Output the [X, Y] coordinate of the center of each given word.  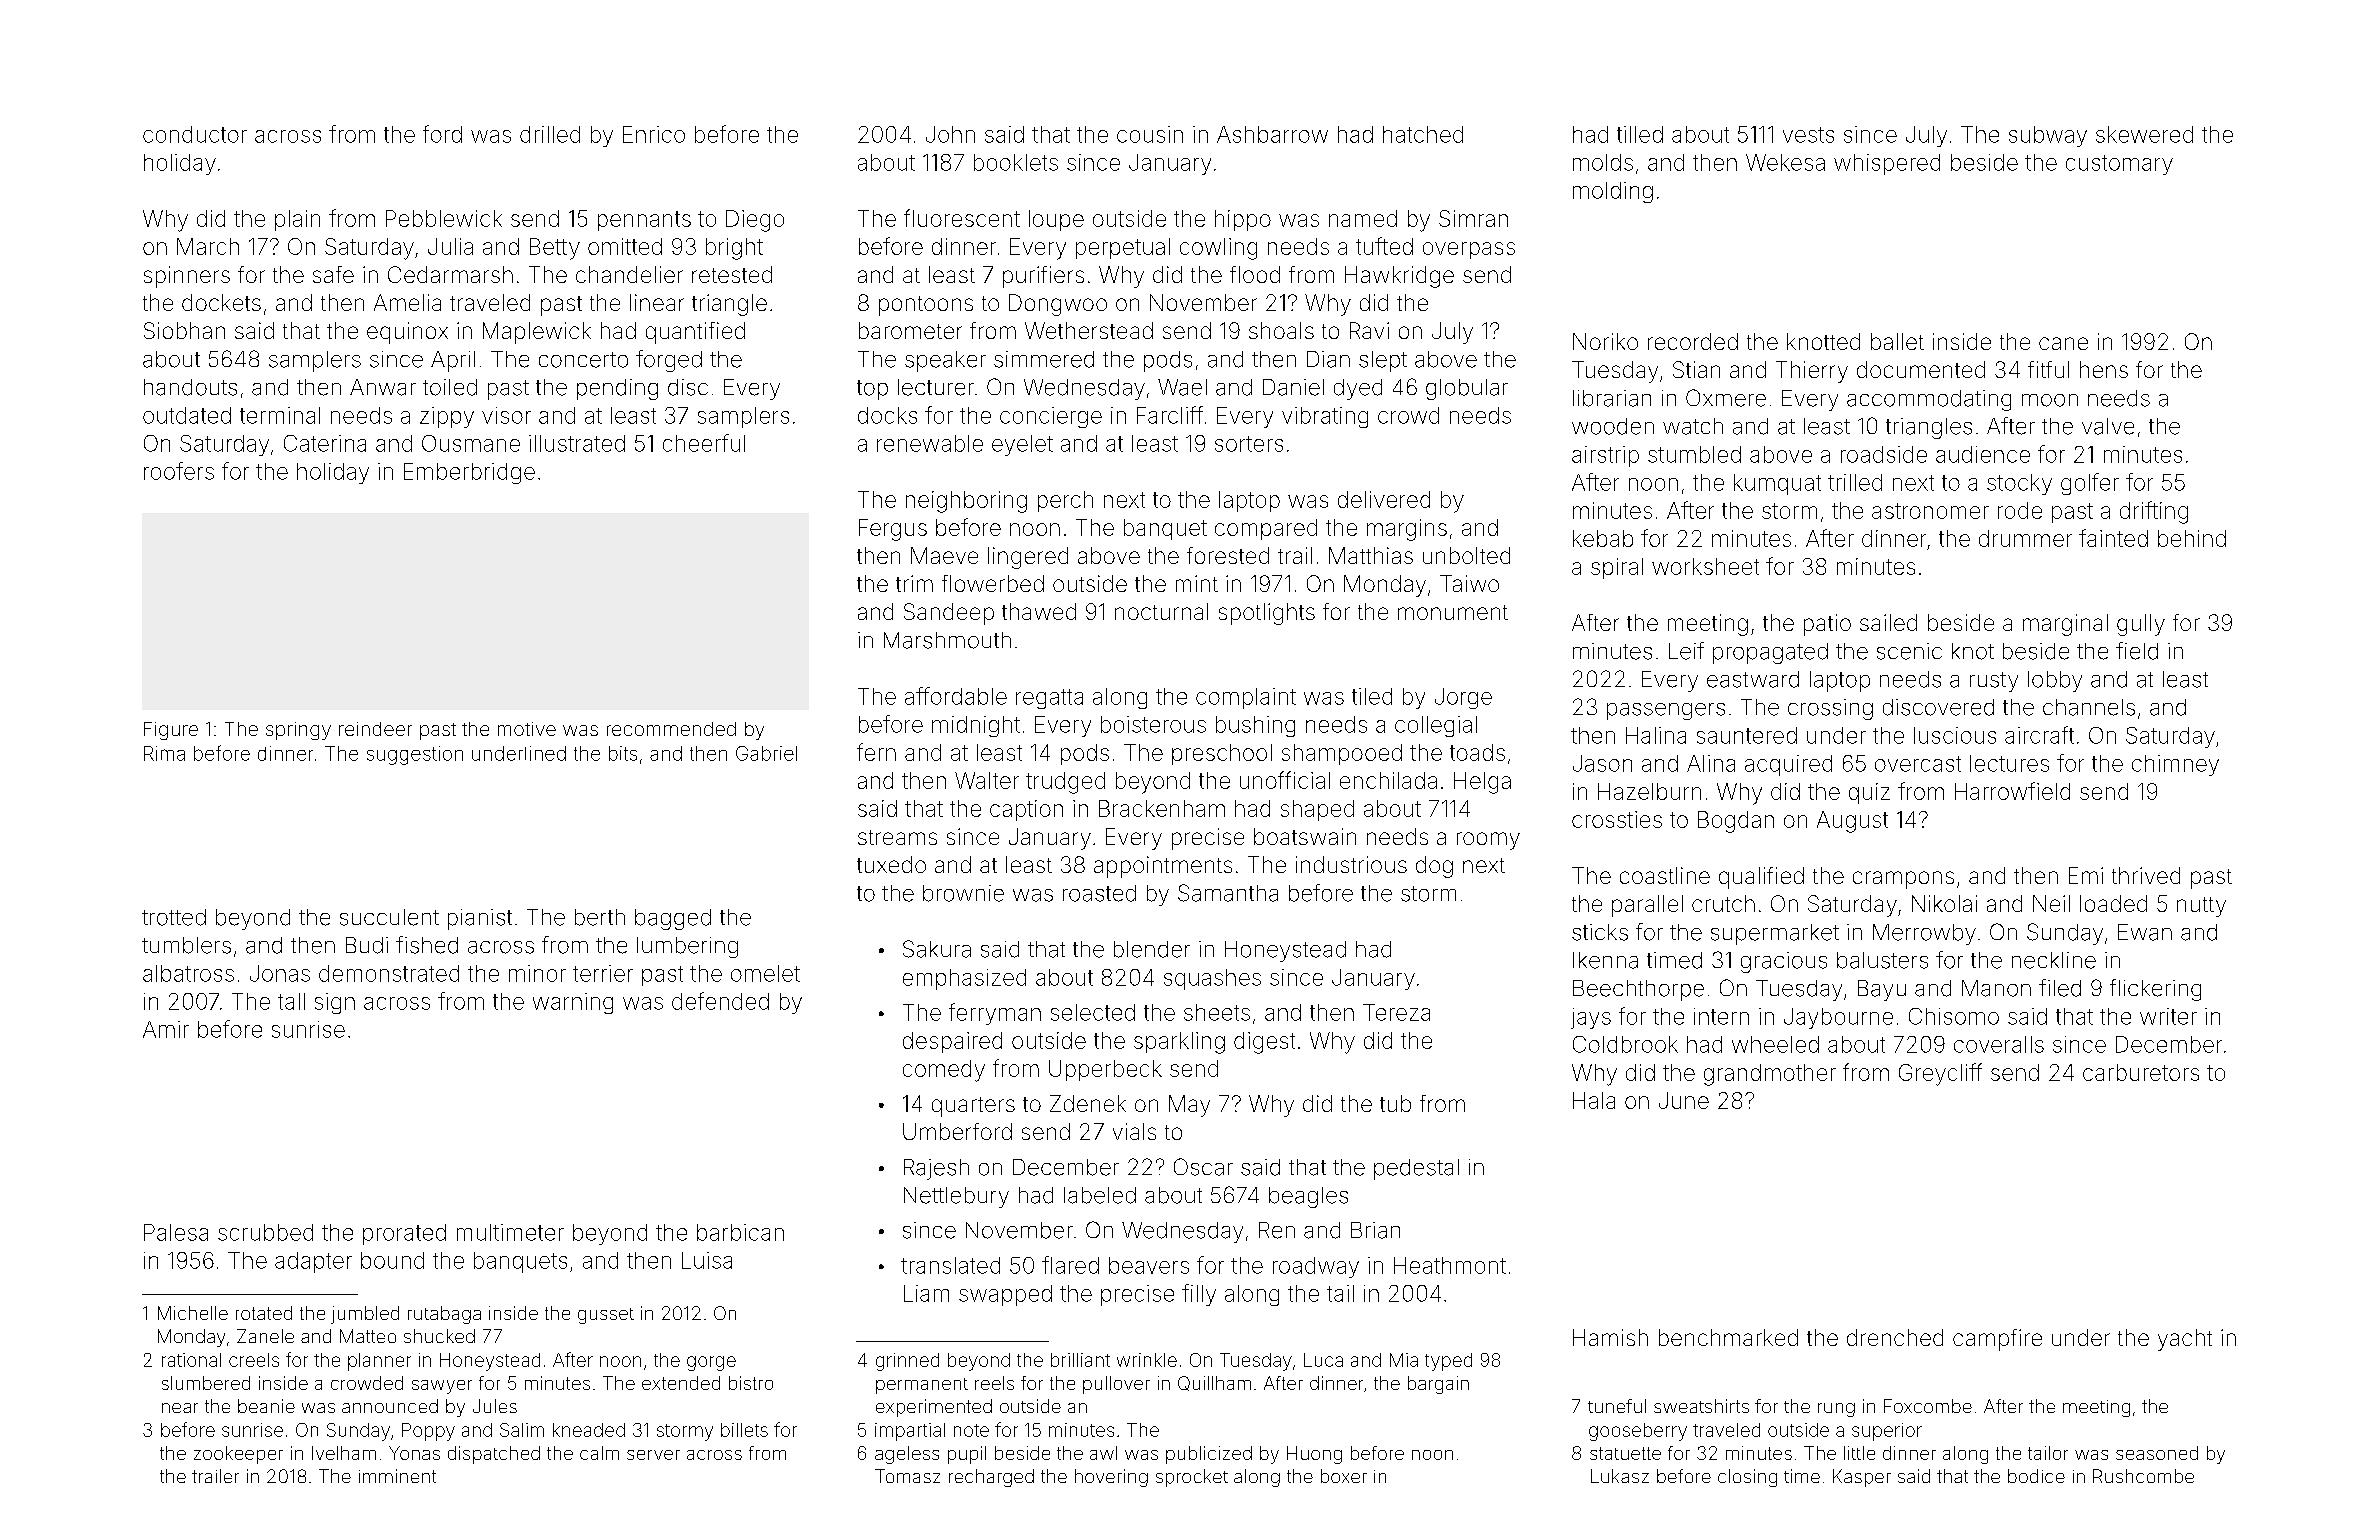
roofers [179, 471]
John [950, 134]
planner [379, 1362]
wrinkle [1147, 1360]
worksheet [1705, 566]
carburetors [2141, 1072]
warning [573, 1003]
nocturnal [1161, 611]
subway [2048, 136]
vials [1134, 1131]
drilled [550, 134]
